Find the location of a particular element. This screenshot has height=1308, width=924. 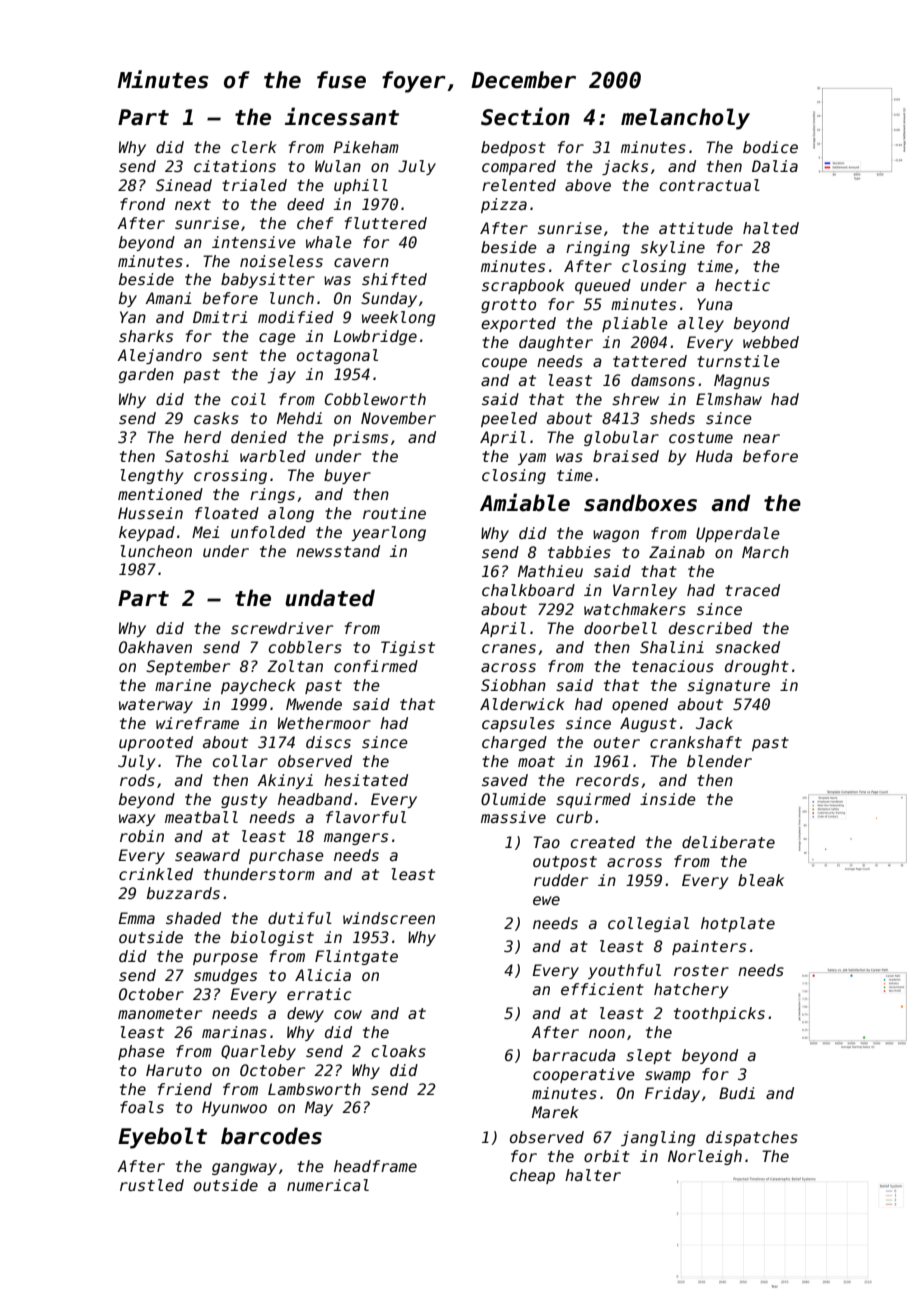

rustled is located at coordinates (152, 1185).
